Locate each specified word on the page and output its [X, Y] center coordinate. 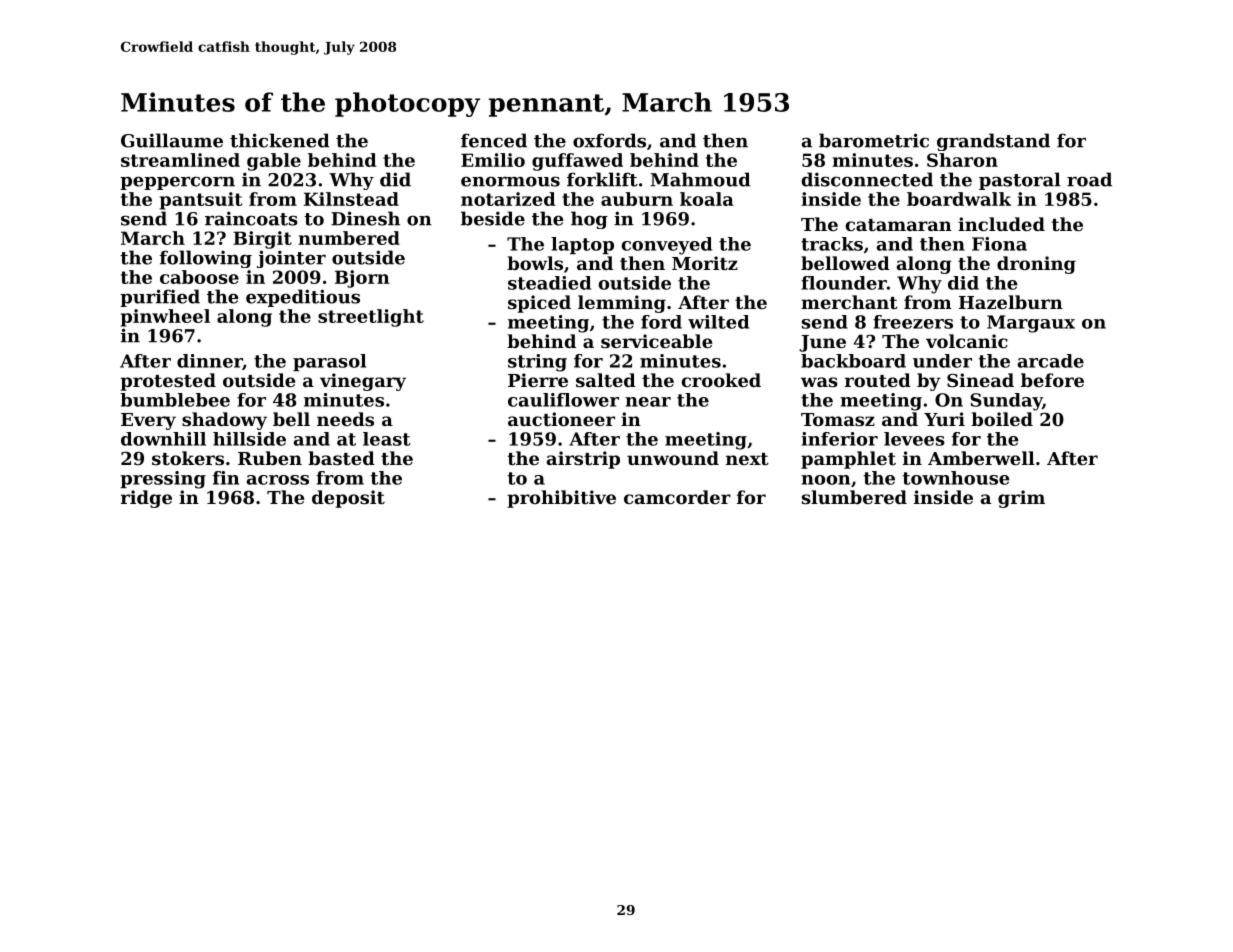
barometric [874, 140]
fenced [494, 140]
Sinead [980, 380]
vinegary [363, 382]
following [206, 259]
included [1001, 224]
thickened [280, 140]
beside [493, 218]
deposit [348, 499]
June [822, 343]
